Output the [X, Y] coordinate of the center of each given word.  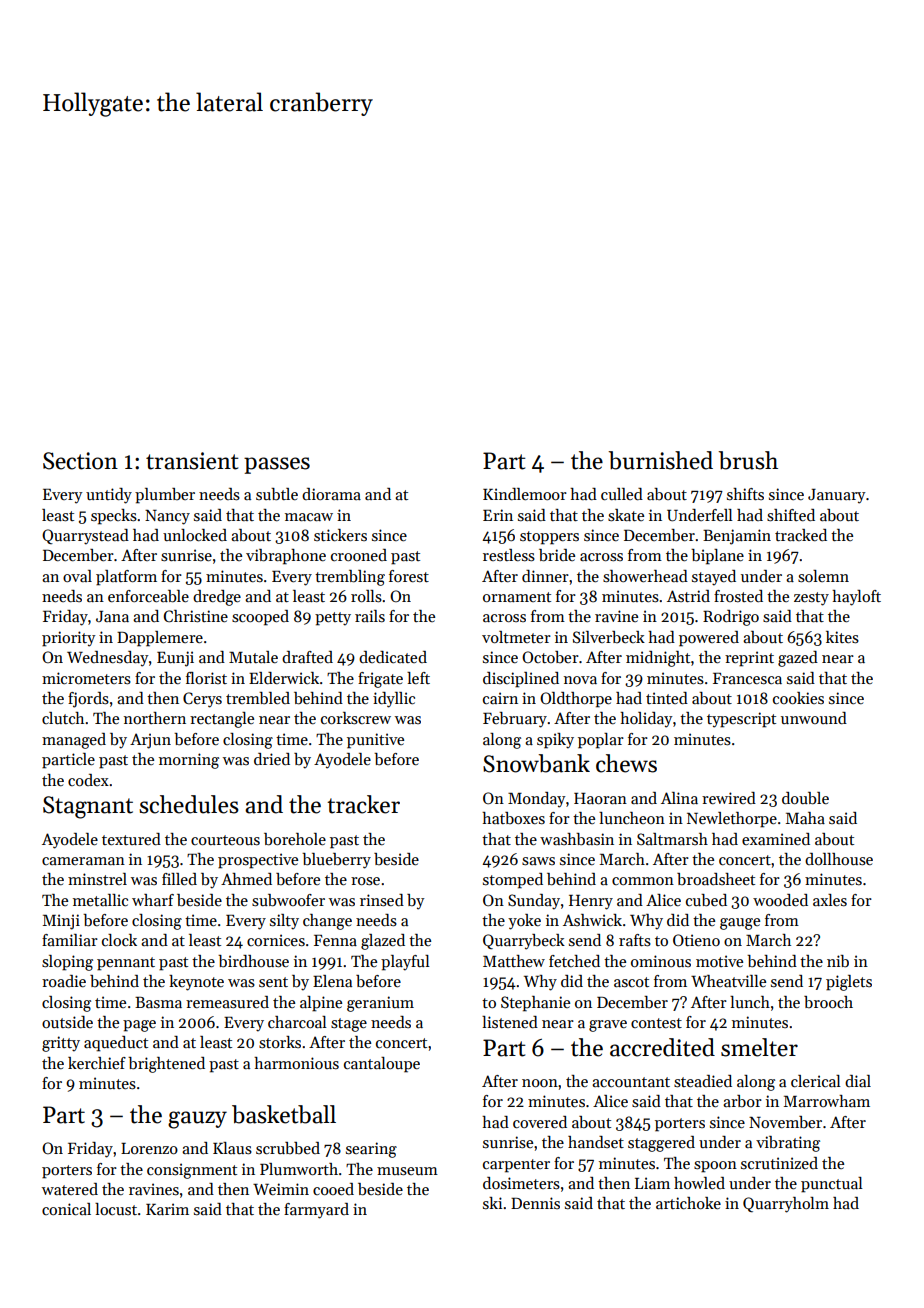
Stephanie [535, 1004]
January [837, 496]
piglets [849, 983]
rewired [729, 798]
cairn [500, 698]
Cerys [202, 700]
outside [67, 1022]
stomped [513, 881]
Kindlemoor [525, 494]
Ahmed [246, 879]
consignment [192, 1171]
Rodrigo [731, 618]
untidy [109, 496]
